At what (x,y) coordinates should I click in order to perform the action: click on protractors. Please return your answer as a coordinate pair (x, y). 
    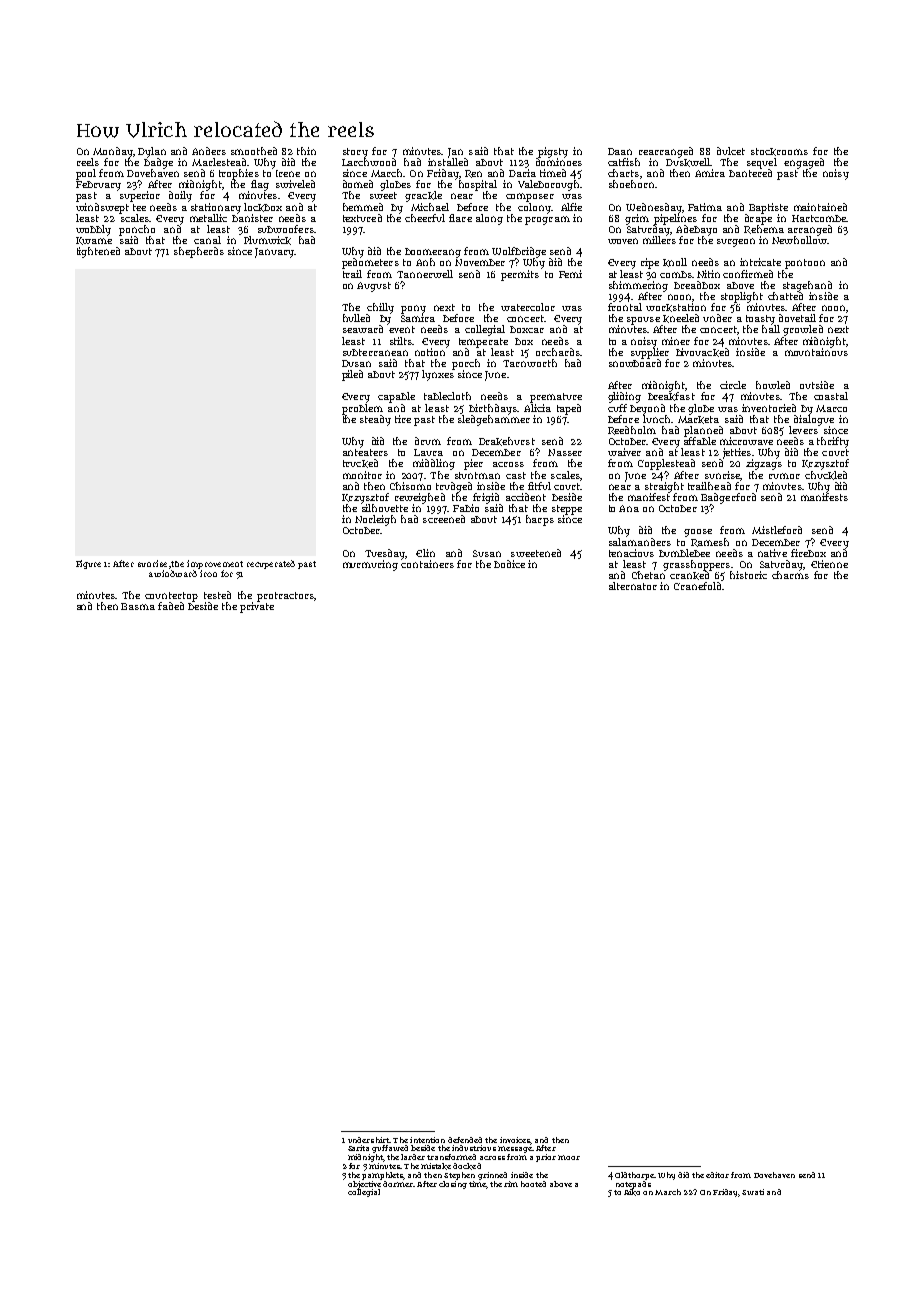
    Looking at the image, I should click on (285, 597).
